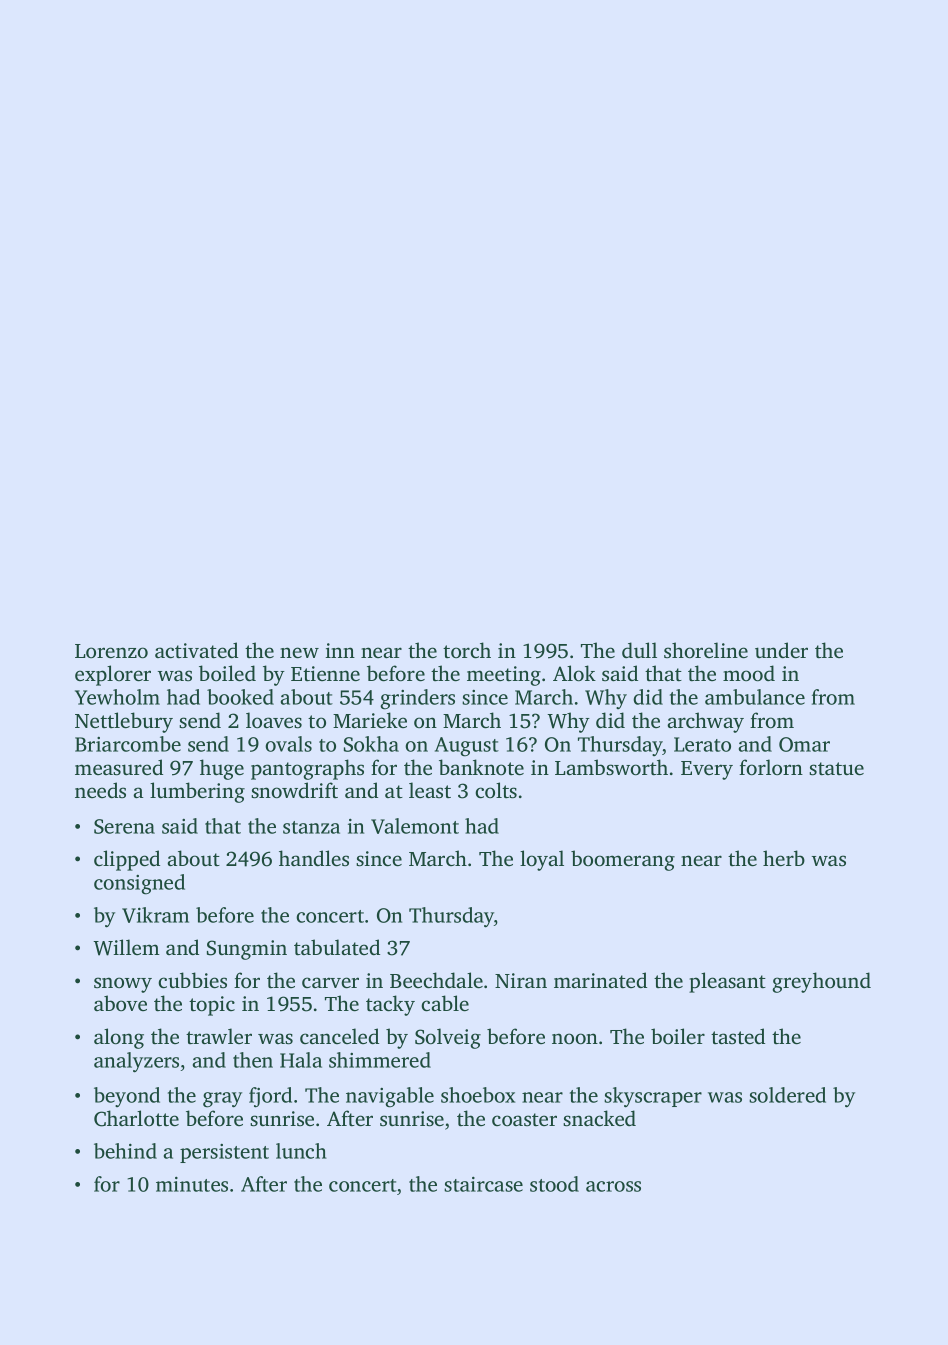 The width and height of the screenshot is (948, 1345). I want to click on lunch, so click(301, 1151).
